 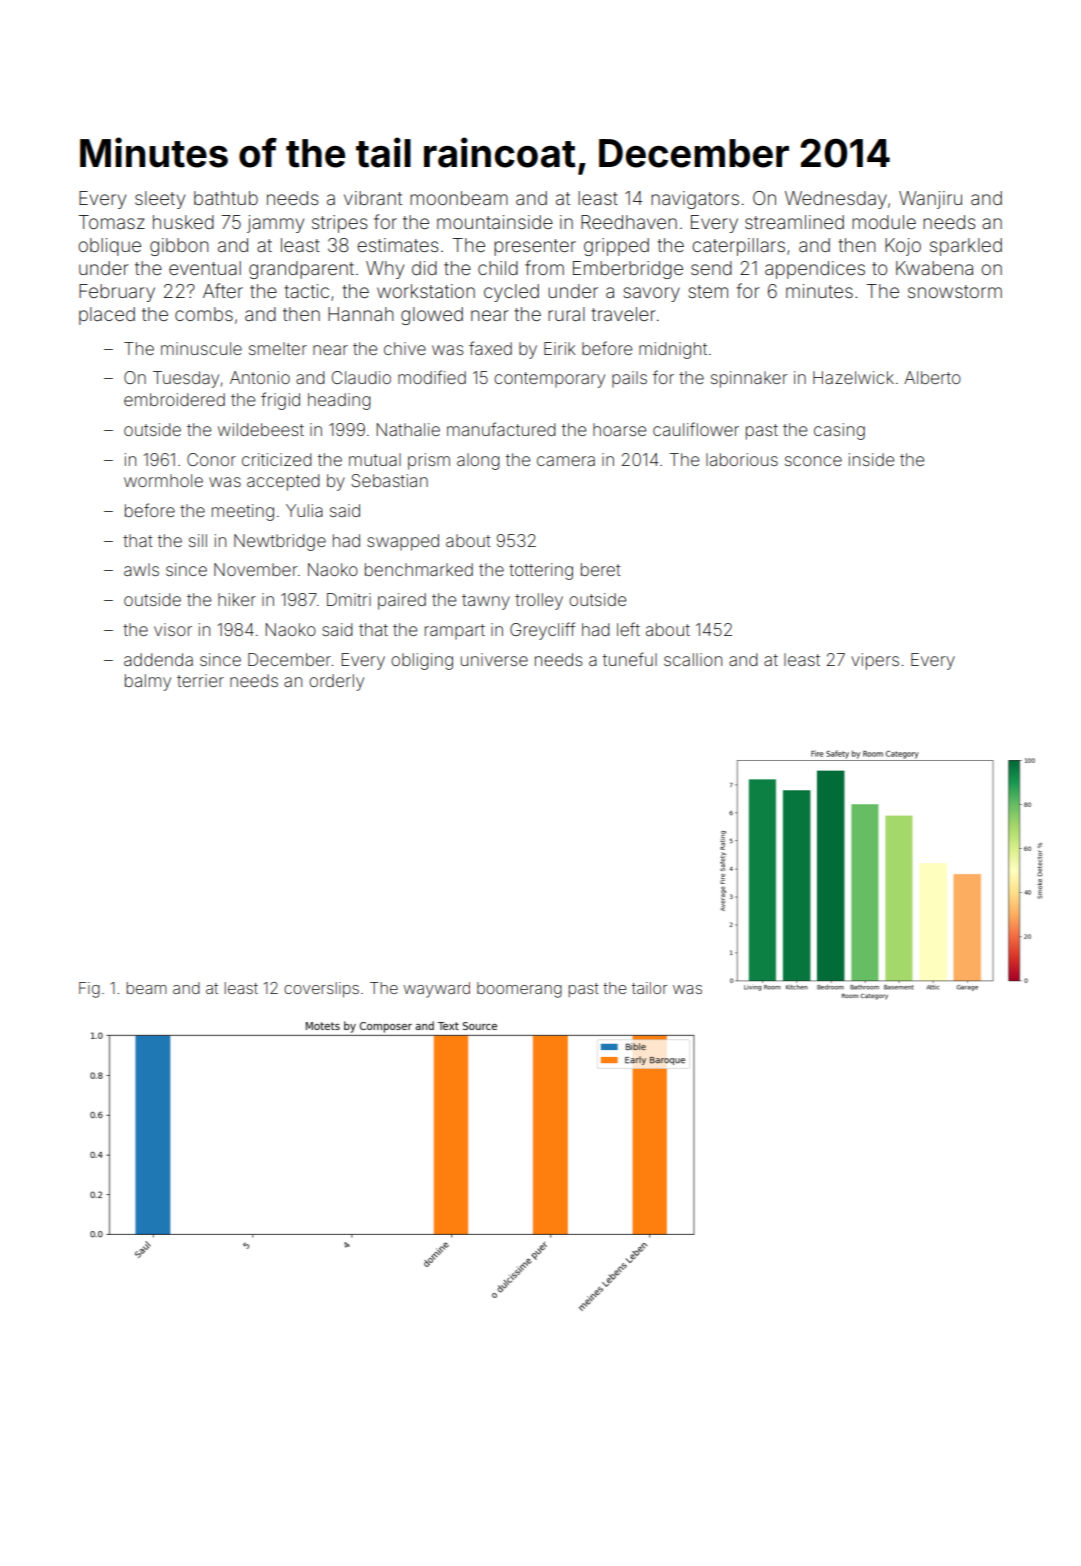 What do you see at coordinates (519, 990) in the screenshot?
I see `boomerang` at bounding box center [519, 990].
